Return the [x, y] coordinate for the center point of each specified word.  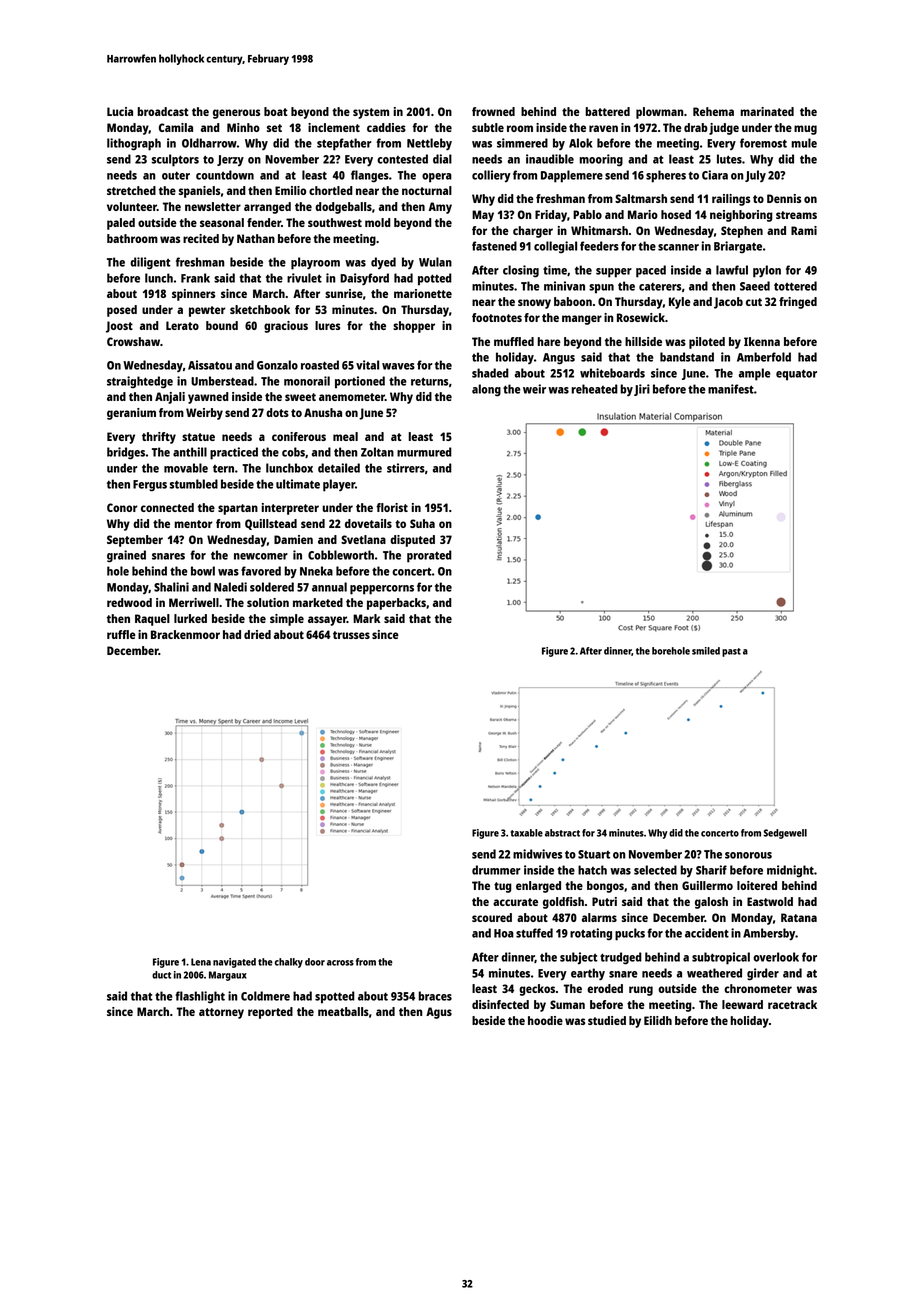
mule [804, 143]
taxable [527, 833]
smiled [706, 651]
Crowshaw [133, 341]
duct [161, 975]
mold [378, 222]
